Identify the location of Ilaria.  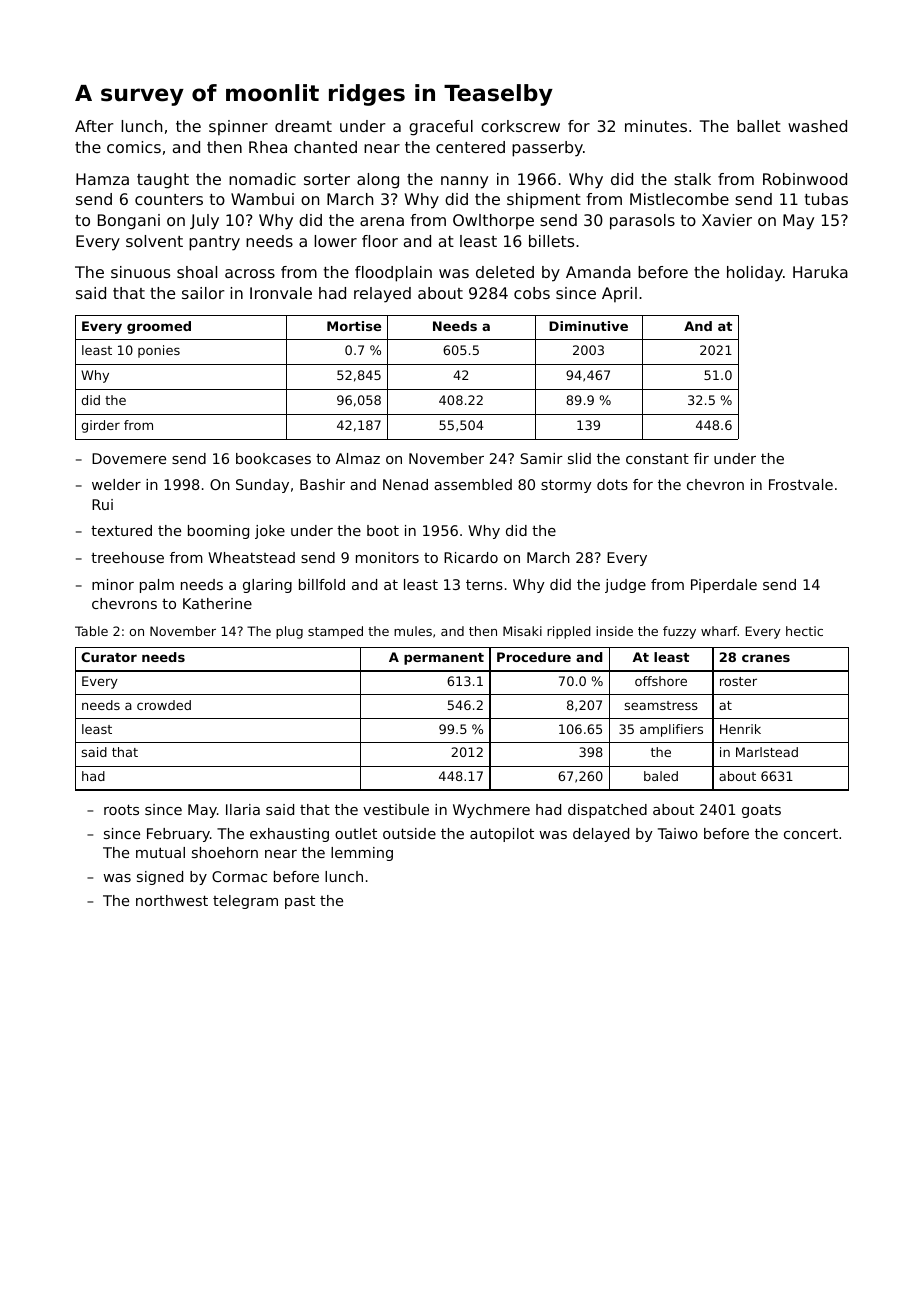
(243, 809).
